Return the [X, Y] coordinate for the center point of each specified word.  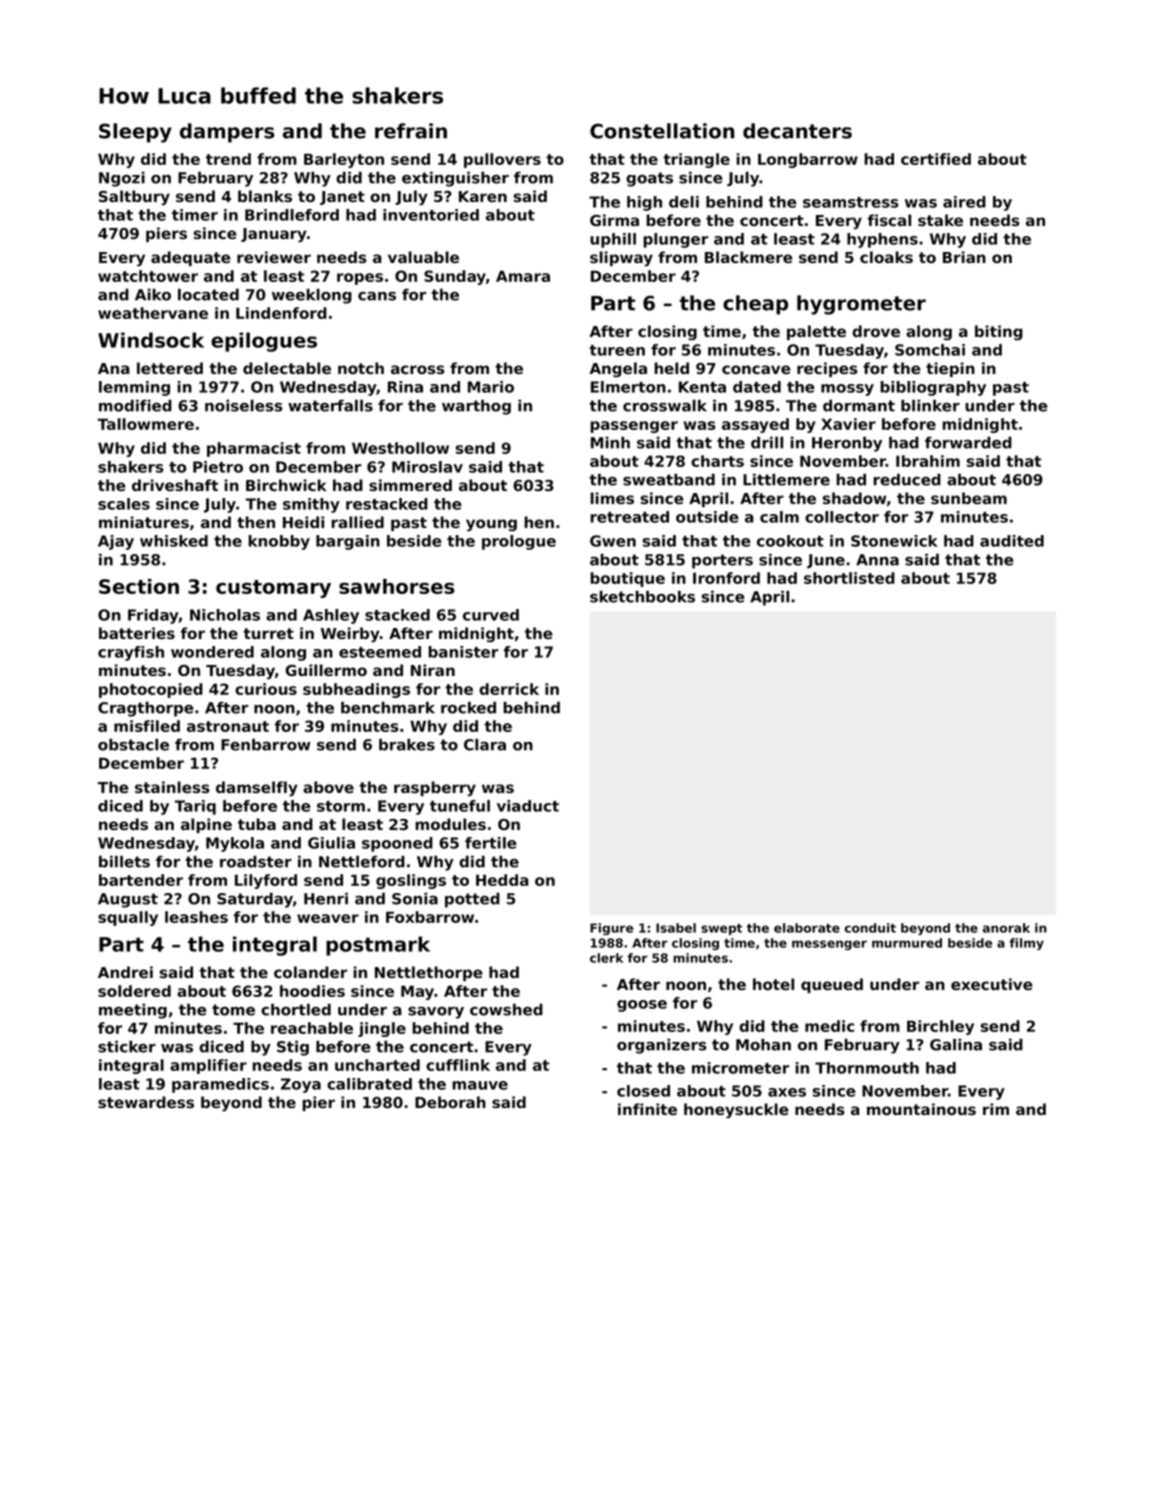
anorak [1006, 928]
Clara [485, 745]
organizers [662, 1046]
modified [135, 406]
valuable [423, 257]
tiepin [950, 369]
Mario [491, 387]
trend [228, 159]
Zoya [301, 1085]
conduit [870, 928]
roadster [256, 862]
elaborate [807, 928]
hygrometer [861, 305]
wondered [212, 652]
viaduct [528, 806]
